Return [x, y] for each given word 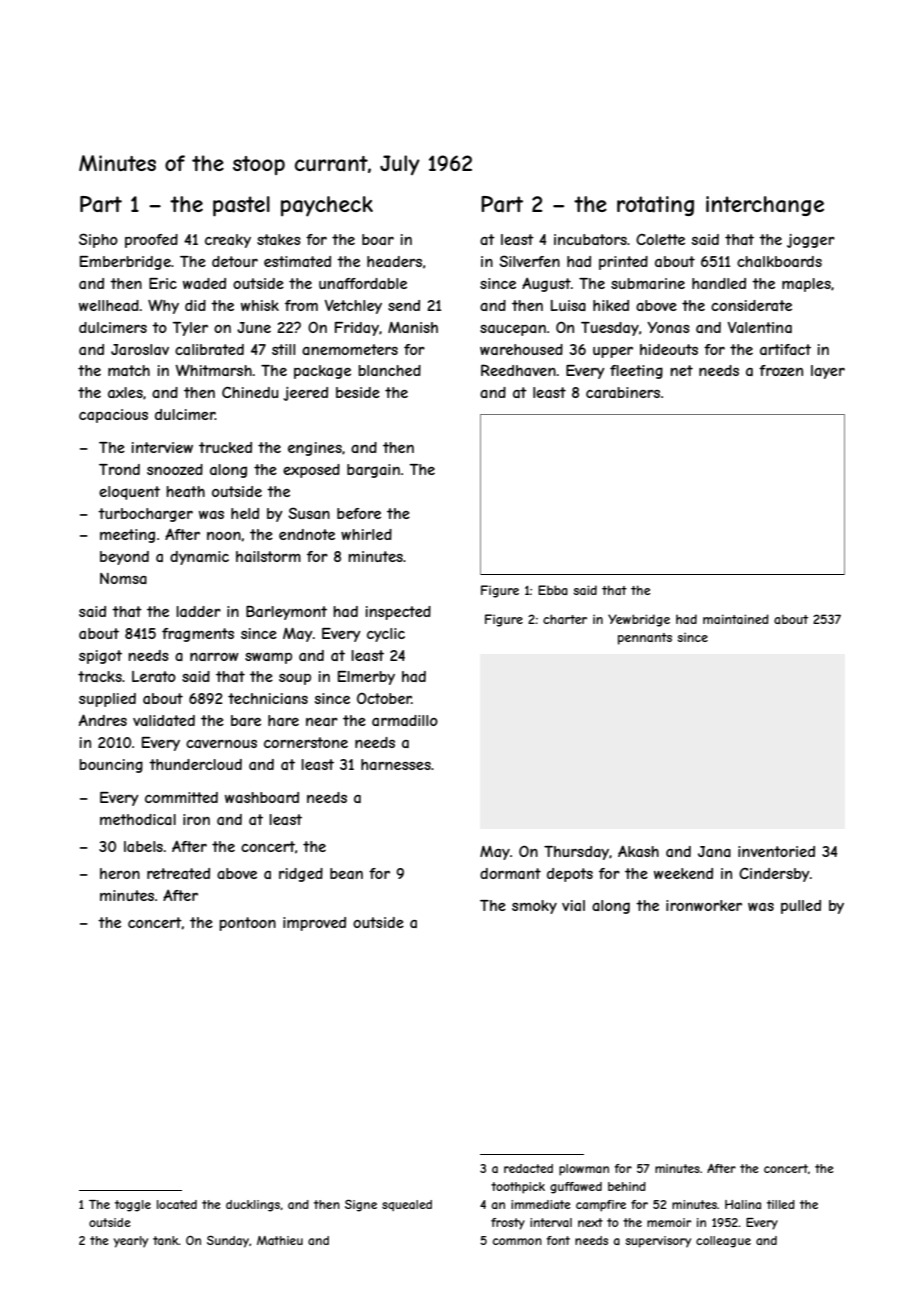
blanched [389, 370]
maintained [736, 619]
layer [828, 372]
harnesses [396, 764]
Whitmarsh [214, 370]
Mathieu [280, 1240]
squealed [407, 1205]
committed [181, 797]
